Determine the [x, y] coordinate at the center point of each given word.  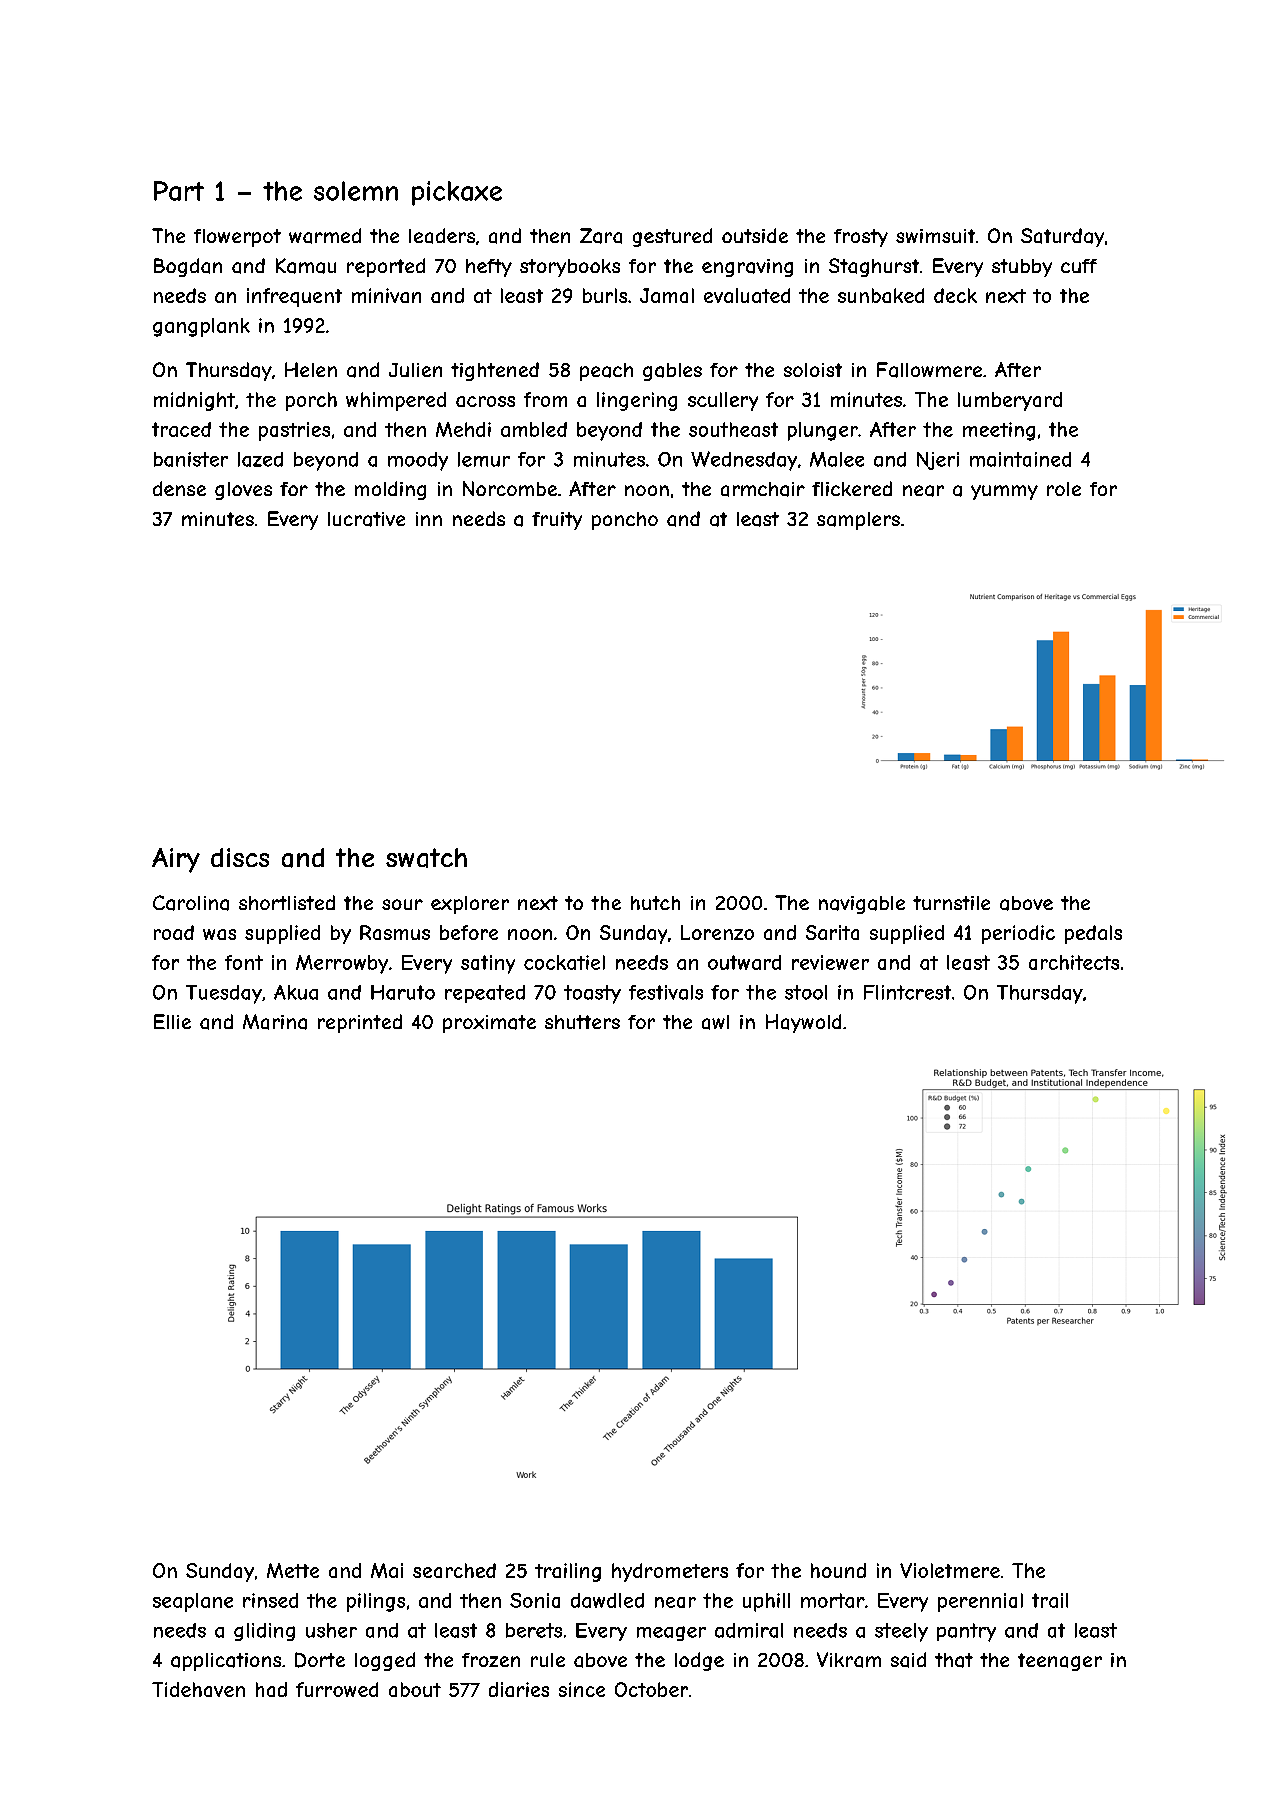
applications [226, 1662]
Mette [293, 1570]
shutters [582, 1022]
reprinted [360, 1023]
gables [672, 372]
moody [418, 461]
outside [755, 235]
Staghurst [874, 267]
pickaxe [457, 193]
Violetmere [950, 1570]
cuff [1079, 266]
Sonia [535, 1600]
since [582, 1689]
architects [1074, 962]
